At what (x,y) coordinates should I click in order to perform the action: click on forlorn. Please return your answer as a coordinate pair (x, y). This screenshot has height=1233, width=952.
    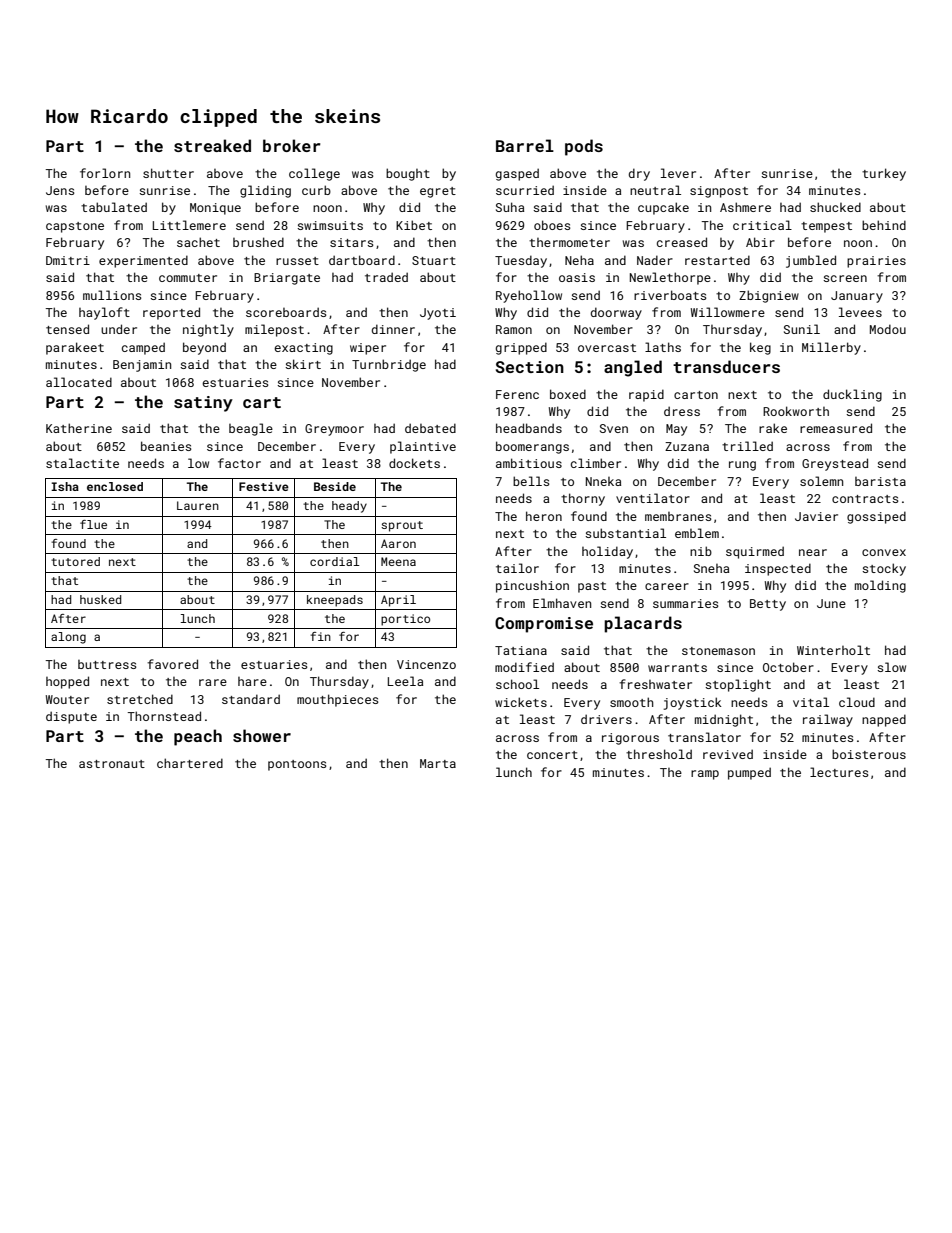
    Looking at the image, I should click on (105, 173).
